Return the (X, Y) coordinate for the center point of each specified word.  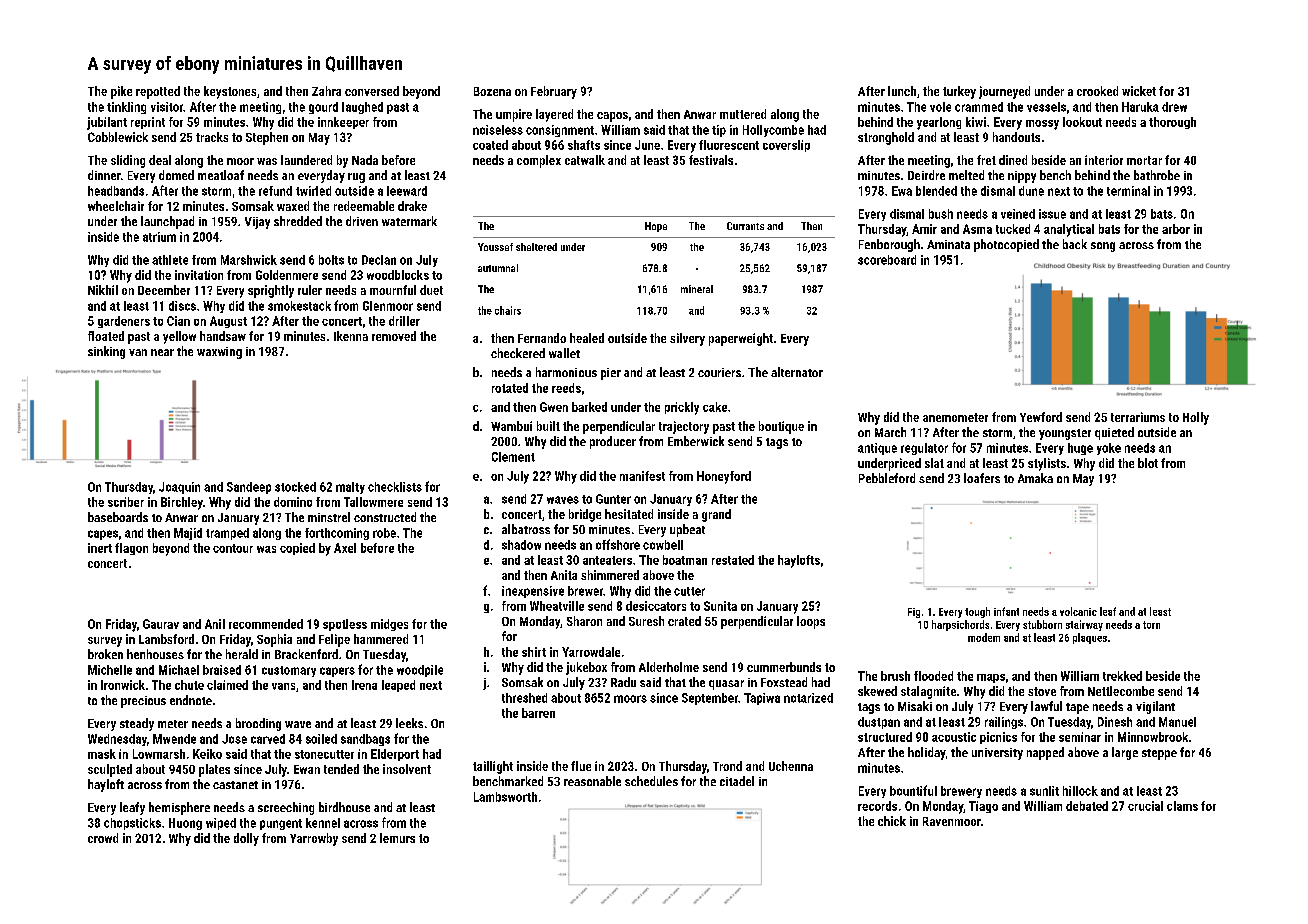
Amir (924, 229)
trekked (1122, 676)
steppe (1159, 754)
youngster (1065, 434)
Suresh (646, 621)
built (548, 426)
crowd (103, 838)
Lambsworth (505, 797)
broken (105, 654)
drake (412, 206)
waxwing (219, 353)
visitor (167, 107)
